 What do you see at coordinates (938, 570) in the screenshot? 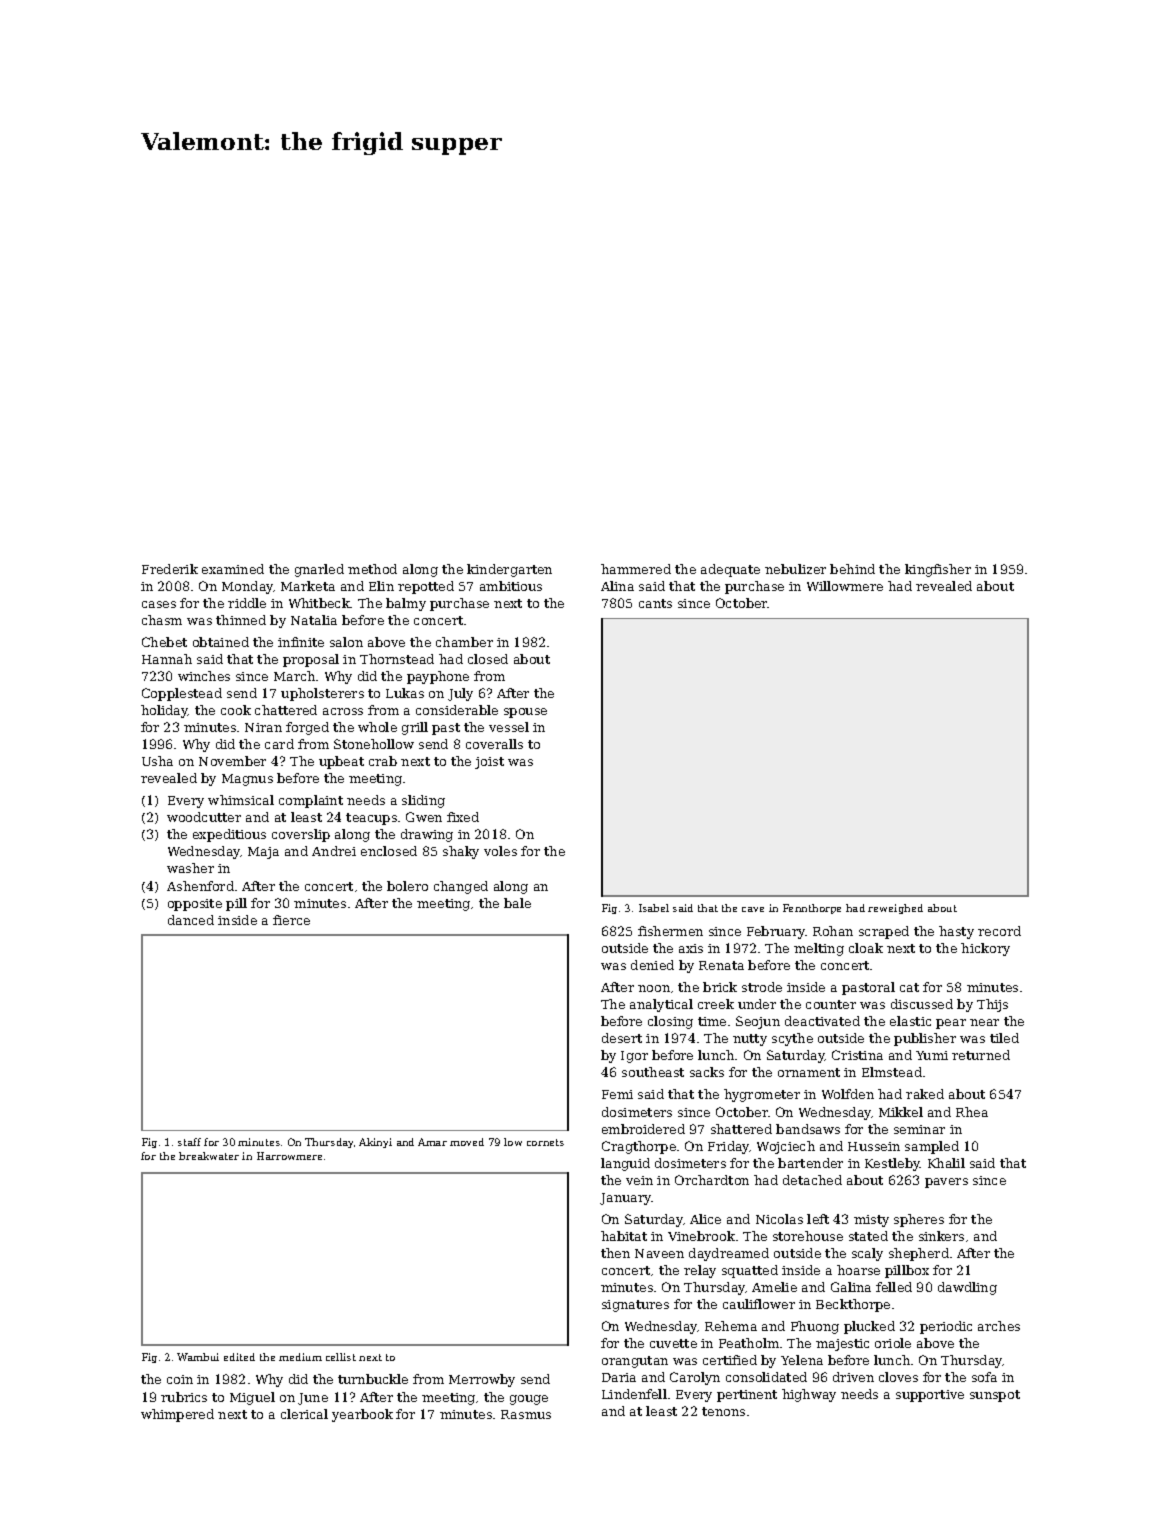
I see `kingfisher` at bounding box center [938, 570].
